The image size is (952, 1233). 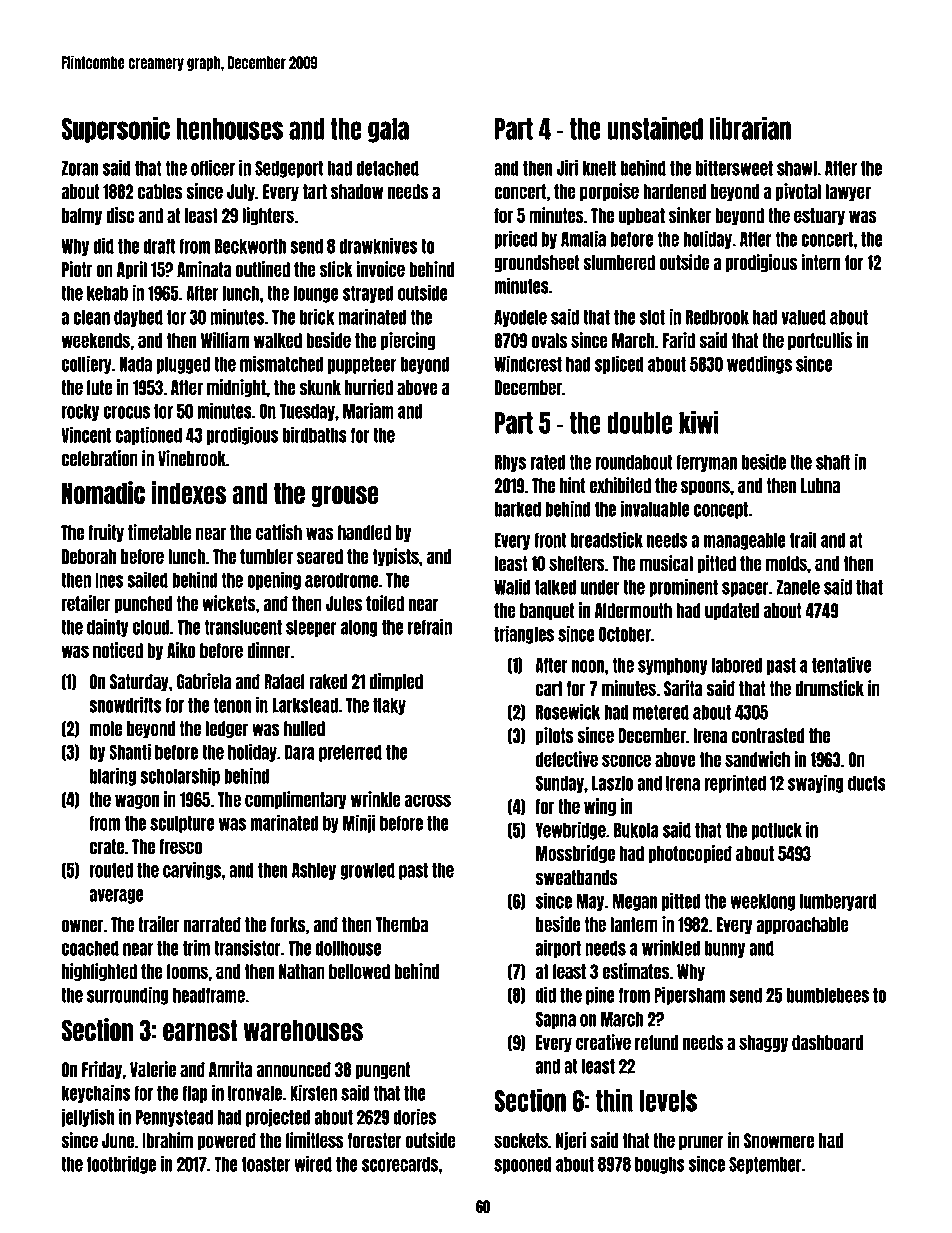 What do you see at coordinates (655, 128) in the page?
I see `unstained` at bounding box center [655, 128].
